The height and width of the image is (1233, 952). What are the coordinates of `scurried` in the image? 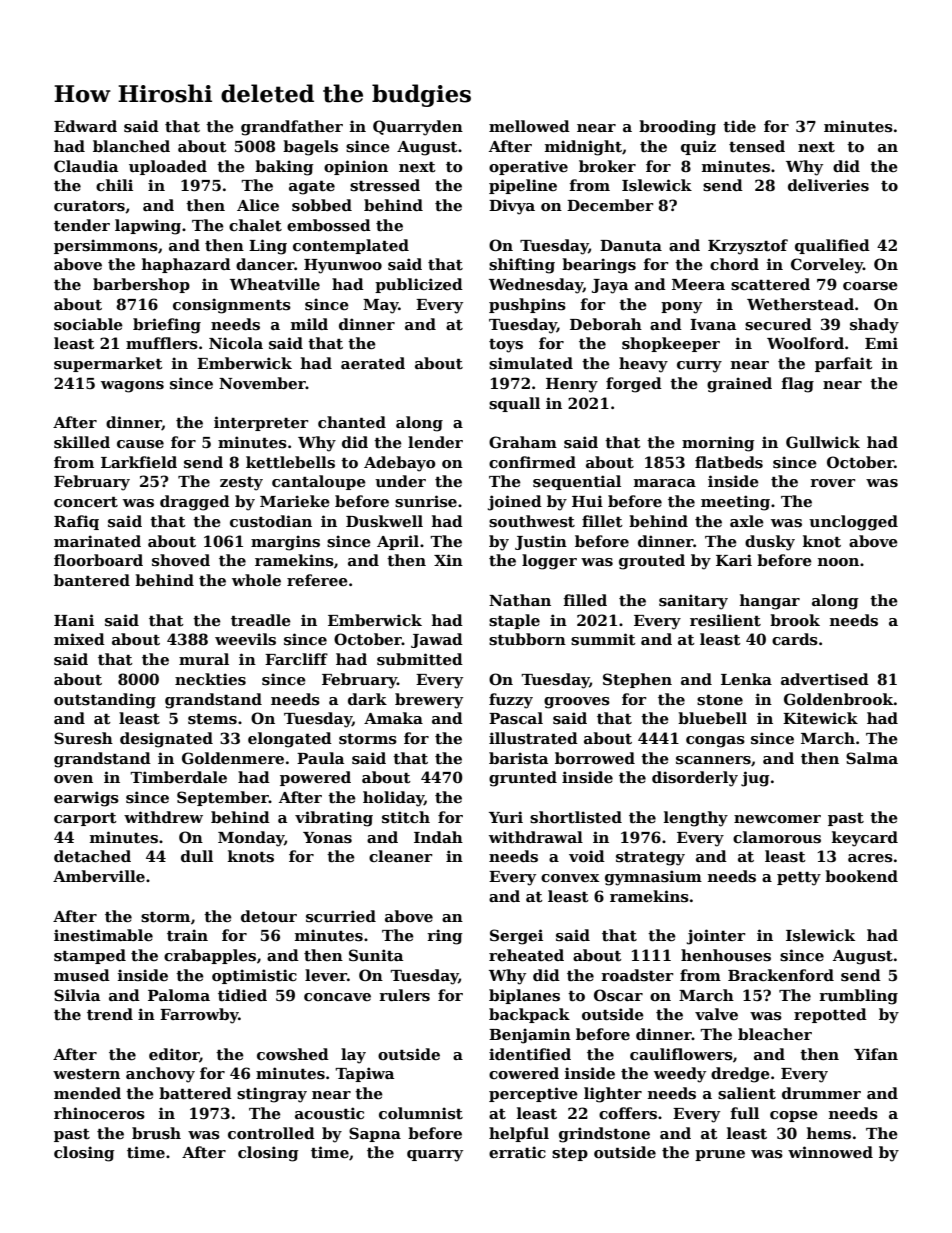 It's located at (341, 916).
